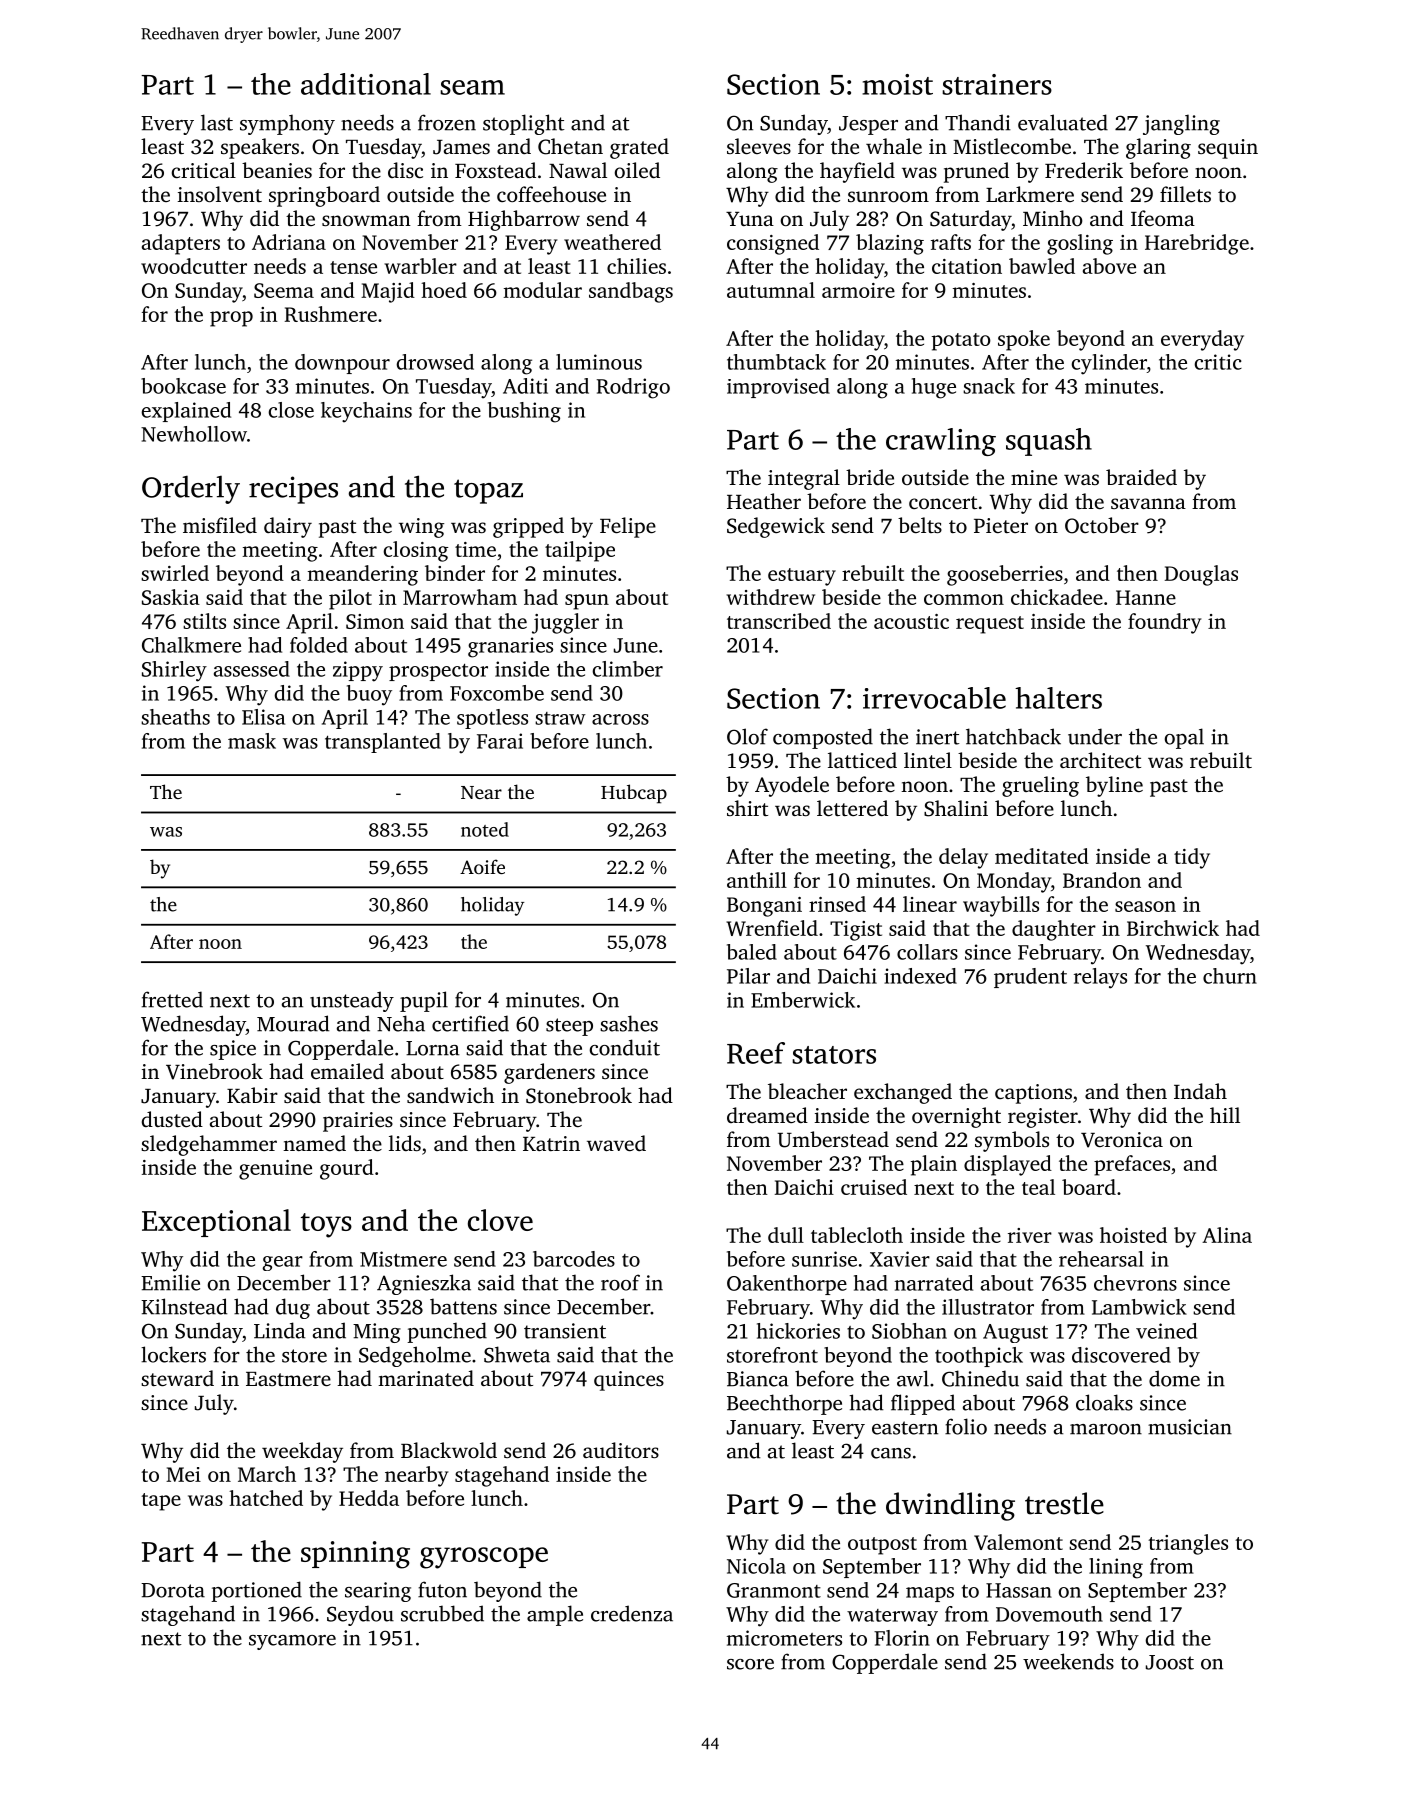  Describe the element at coordinates (172, 1119) in the screenshot. I see `dusted` at that location.
